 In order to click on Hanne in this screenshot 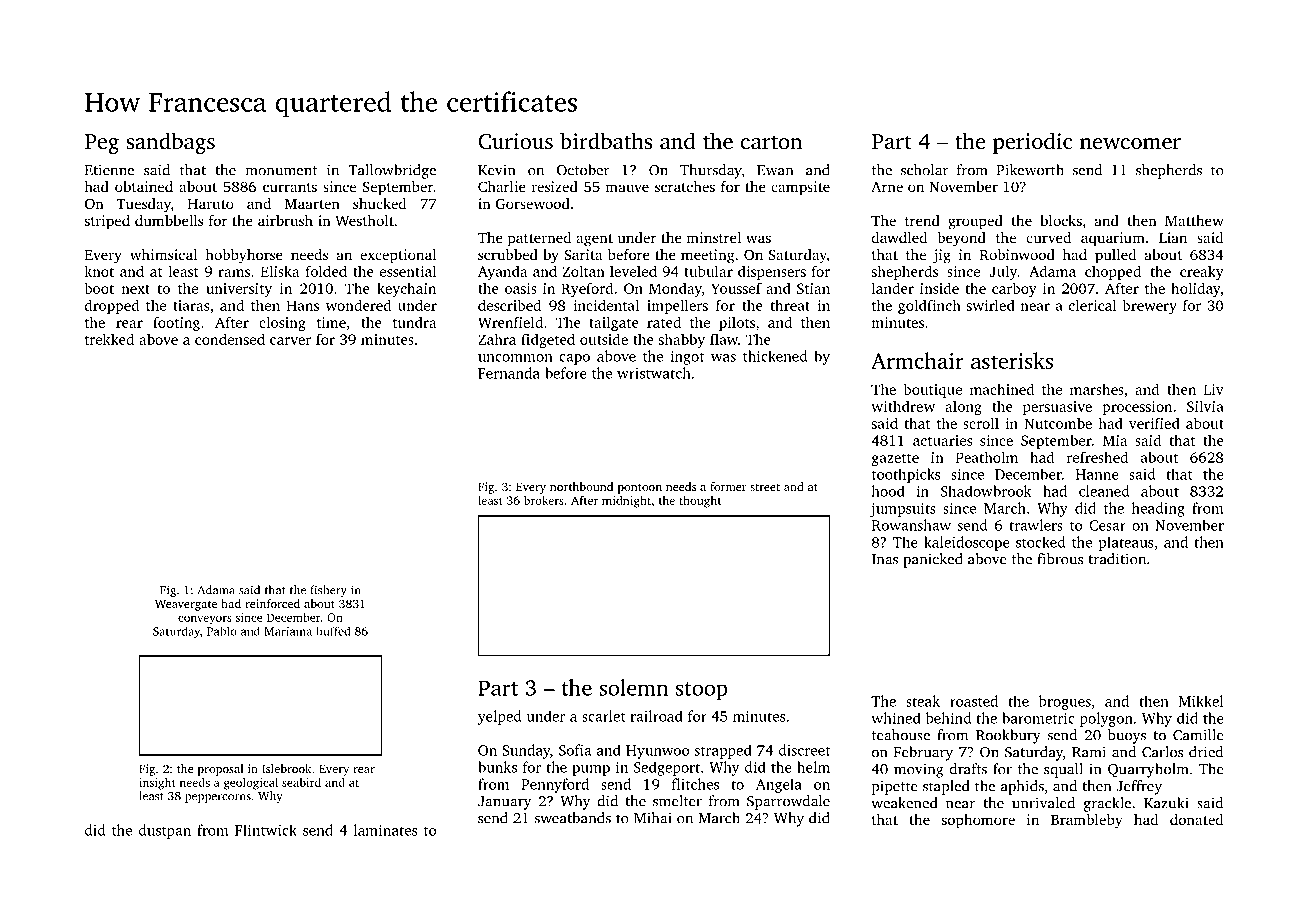, I will do `click(1097, 474)`.
